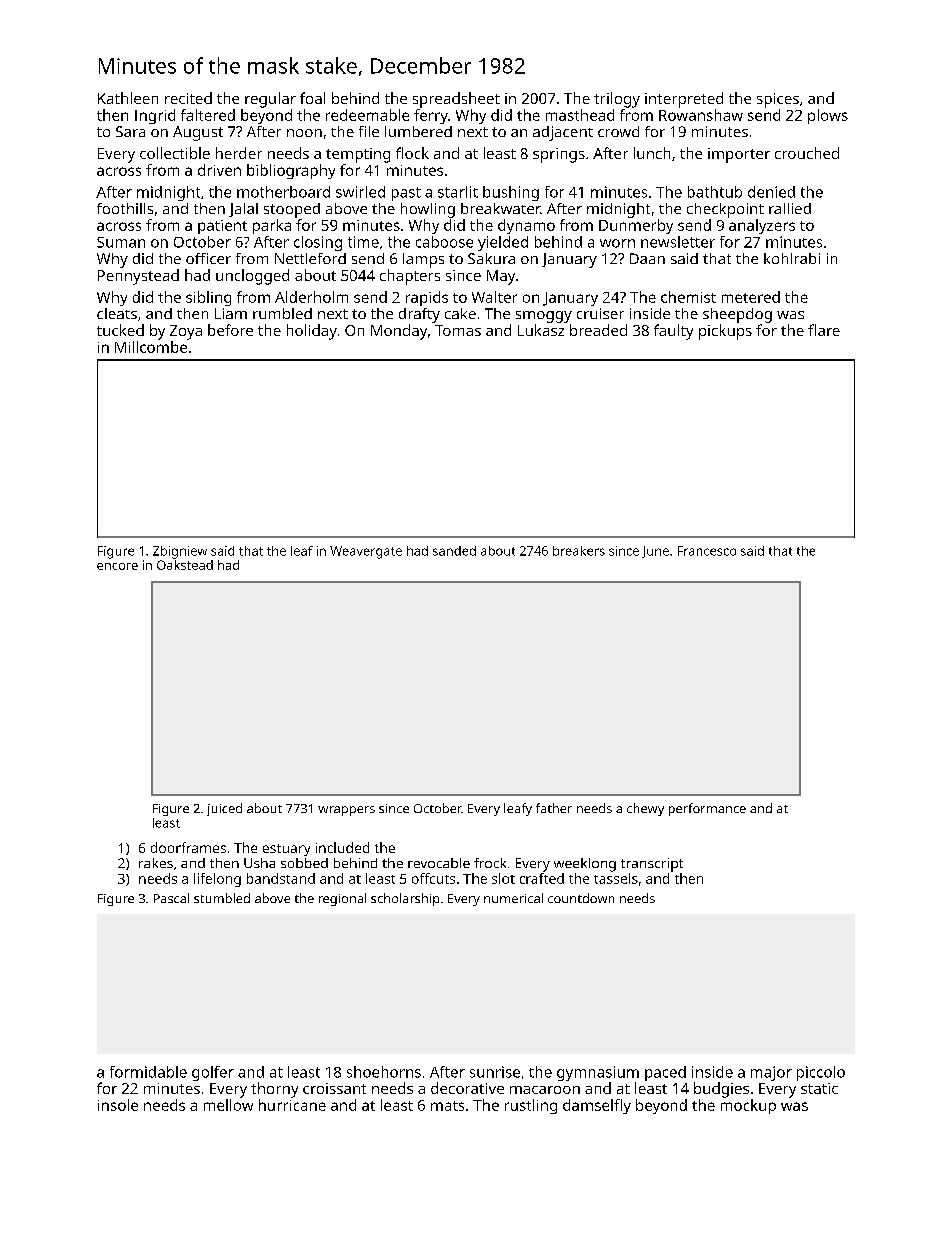 The height and width of the screenshot is (1233, 952). What do you see at coordinates (495, 1072) in the screenshot?
I see `sunrise` at bounding box center [495, 1072].
